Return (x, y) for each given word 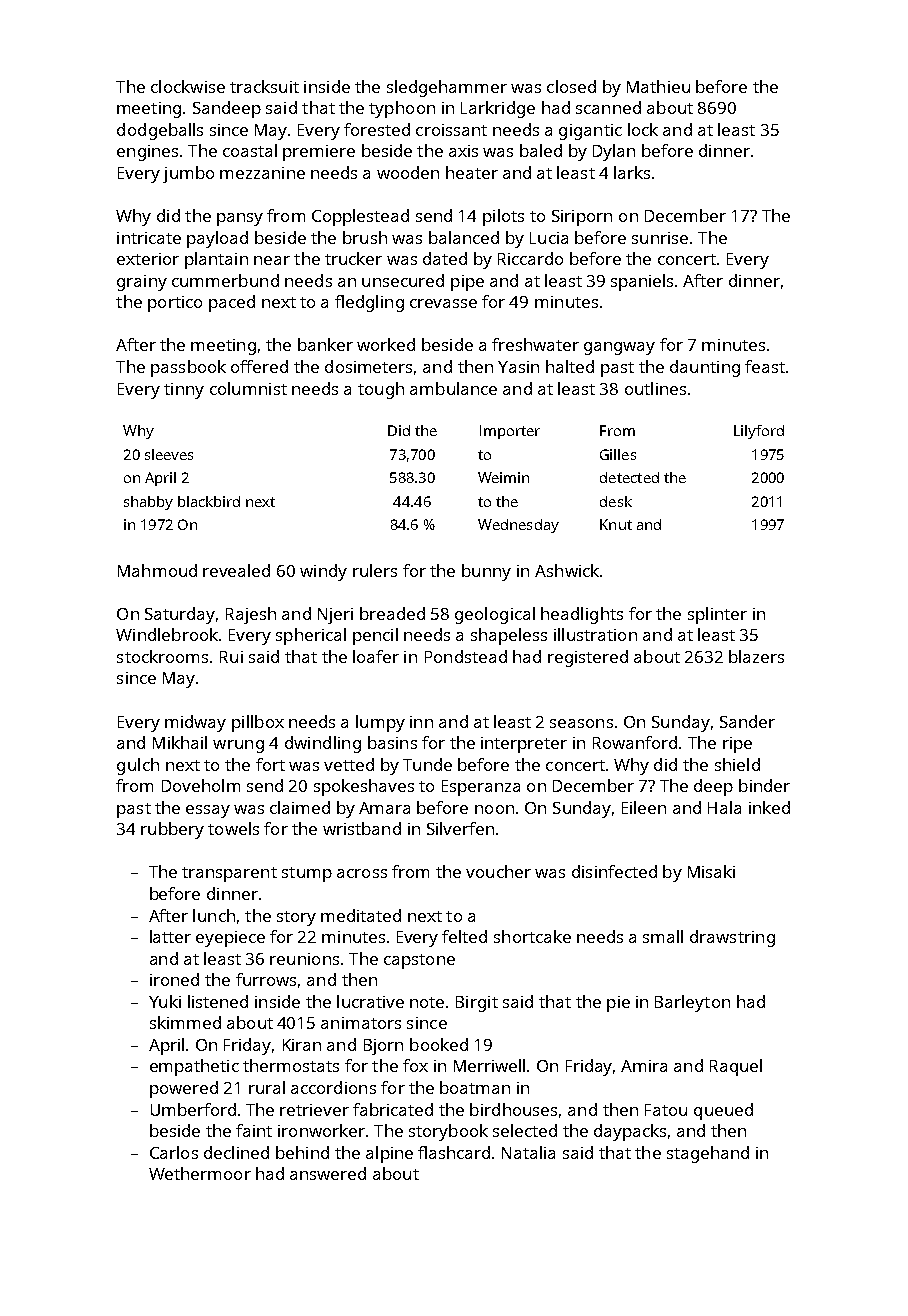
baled (541, 150)
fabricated (393, 1109)
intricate (149, 238)
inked (769, 807)
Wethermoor (200, 1173)
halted (570, 366)
